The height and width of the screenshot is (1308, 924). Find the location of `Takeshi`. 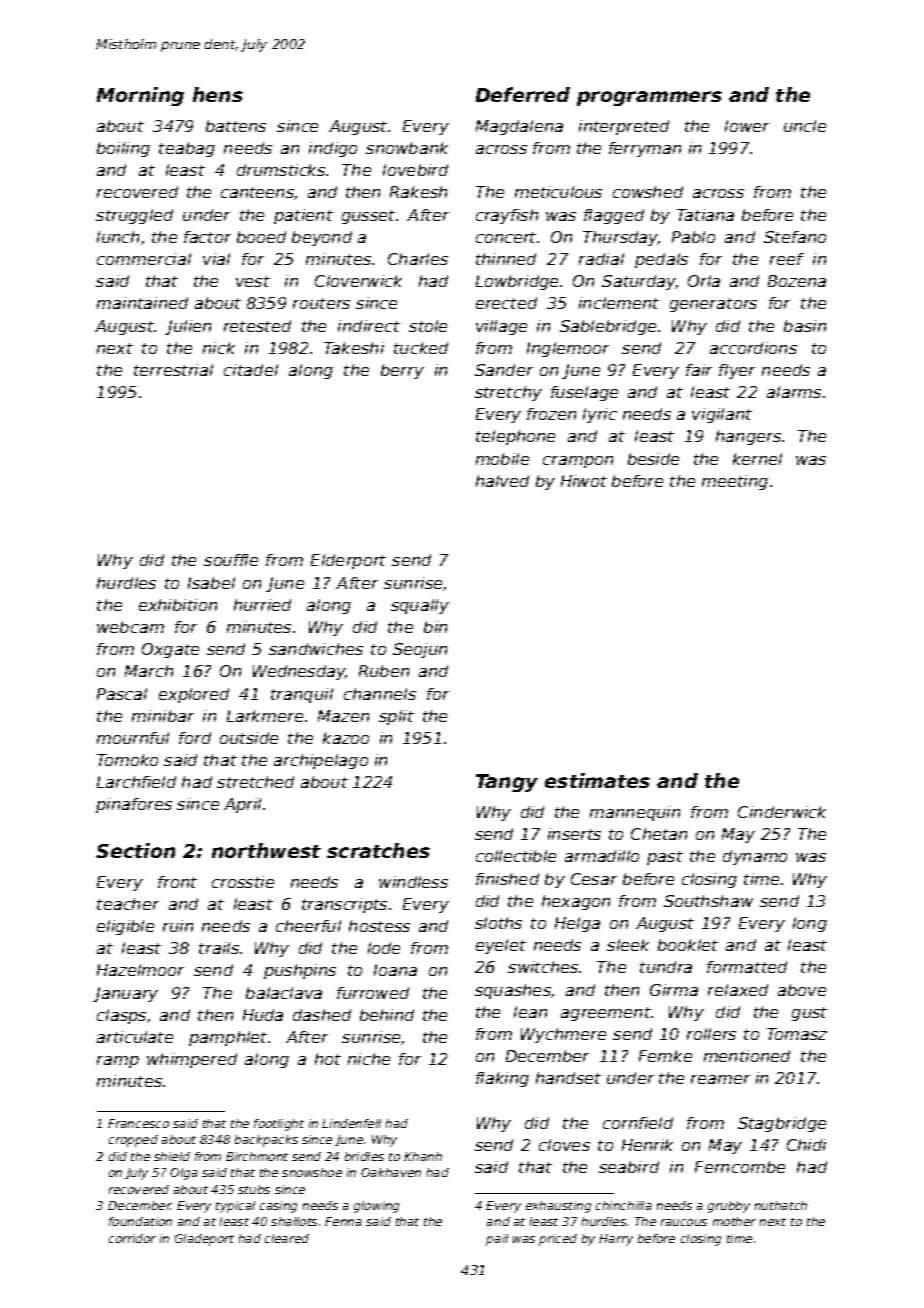

Takeshi is located at coordinates (354, 348).
